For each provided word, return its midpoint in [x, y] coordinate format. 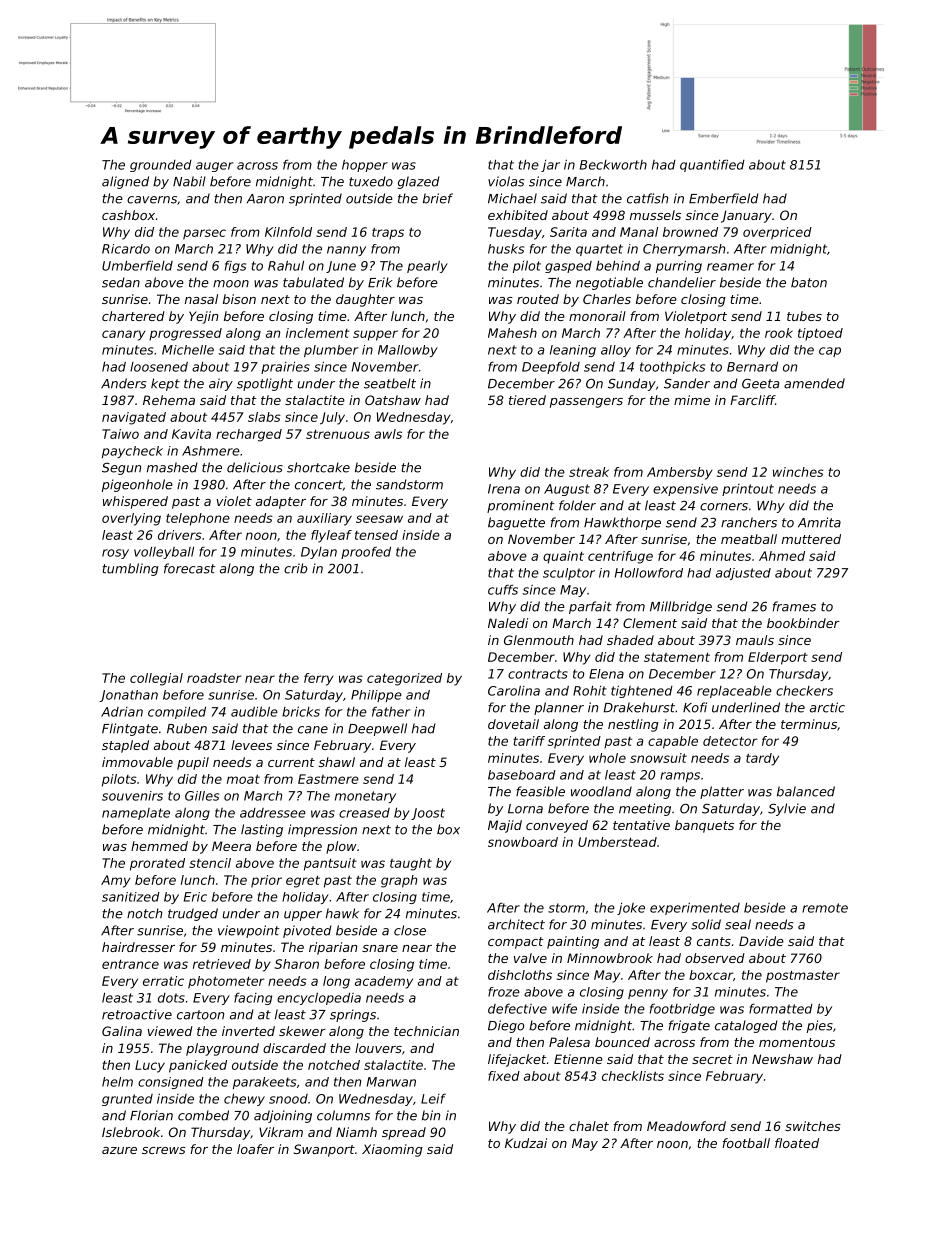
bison [239, 299]
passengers [586, 403]
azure [119, 1150]
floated [797, 1143]
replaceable [734, 691]
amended [814, 383]
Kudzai [526, 1143]
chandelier [682, 282]
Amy [116, 881]
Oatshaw [393, 400]
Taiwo [120, 434]
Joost [428, 814]
